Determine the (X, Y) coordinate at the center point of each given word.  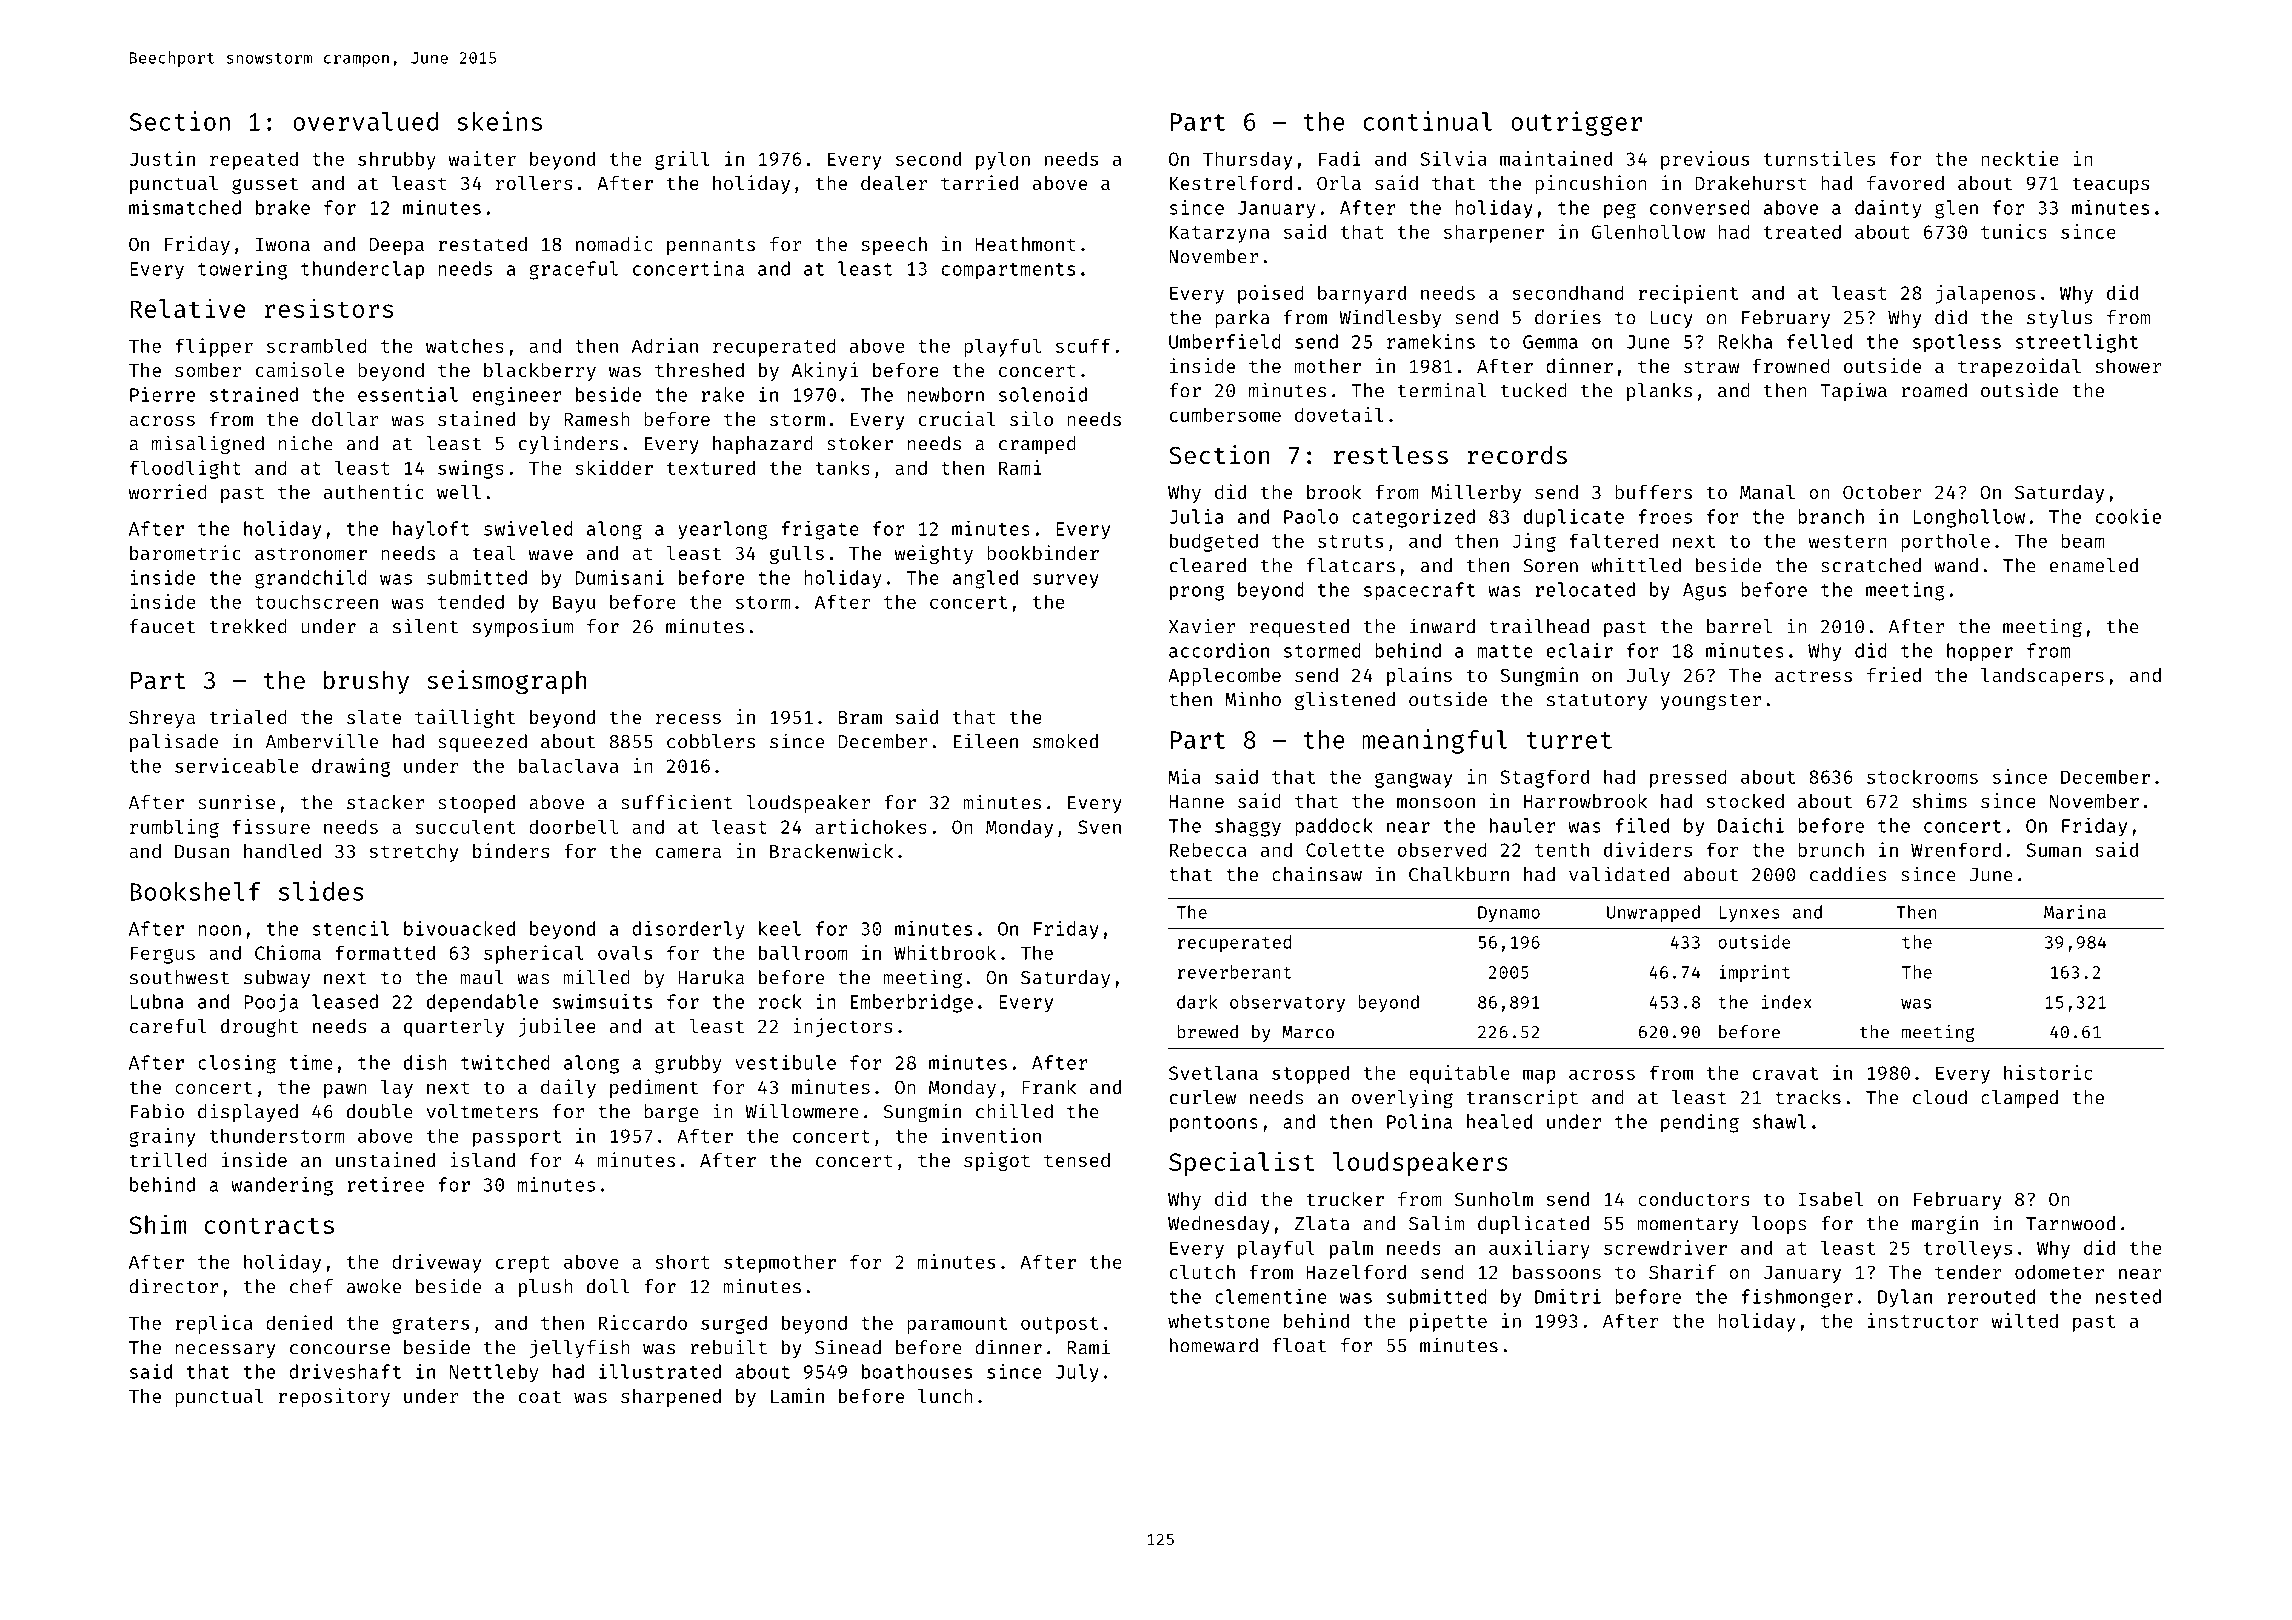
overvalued (365, 121)
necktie (2019, 158)
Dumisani (619, 577)
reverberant (1234, 972)
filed (1642, 825)
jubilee (557, 1027)
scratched (1871, 565)
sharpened (671, 1398)
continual (1427, 121)
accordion (1219, 650)
